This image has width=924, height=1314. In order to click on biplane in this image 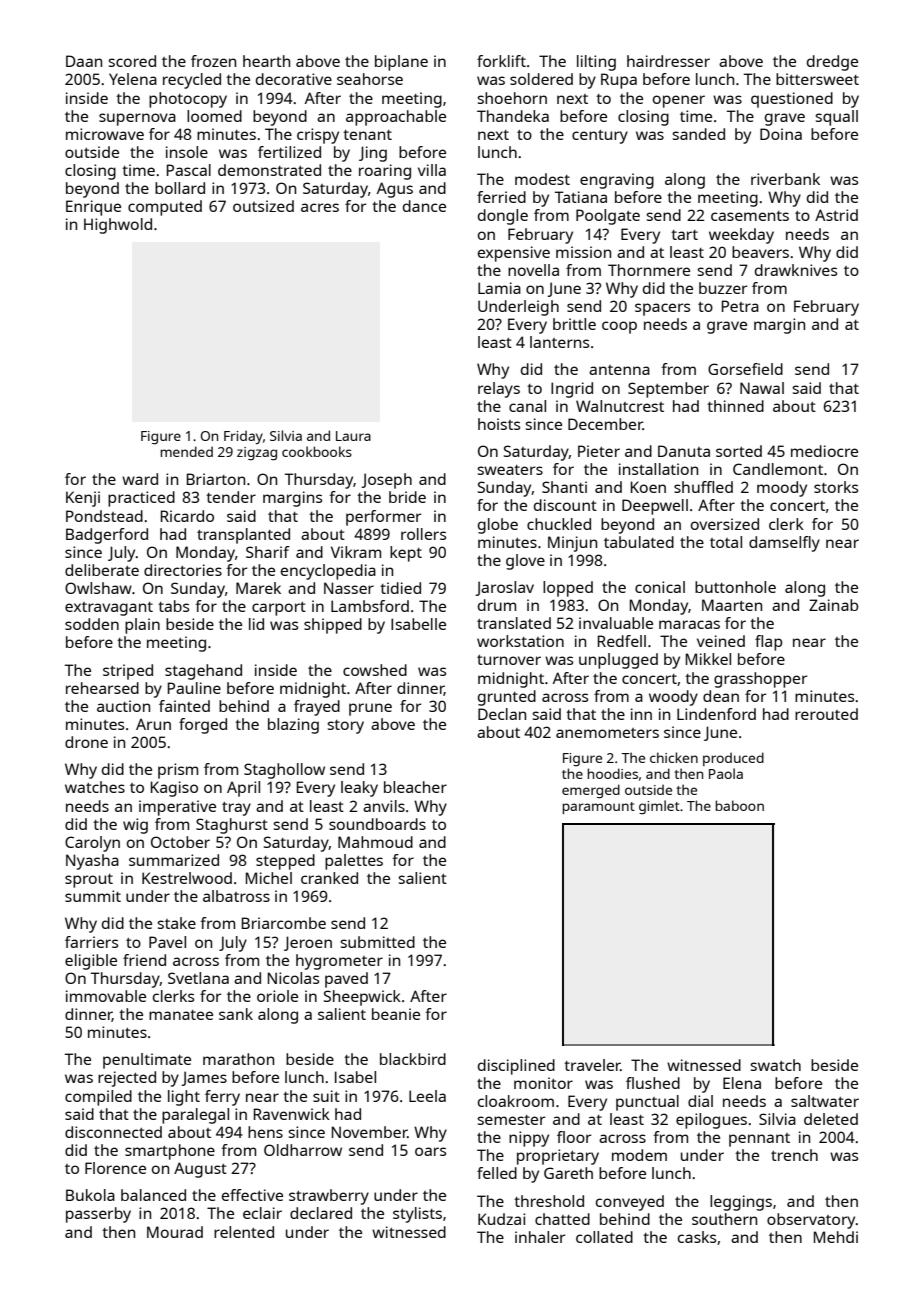, I will do `click(401, 63)`.
